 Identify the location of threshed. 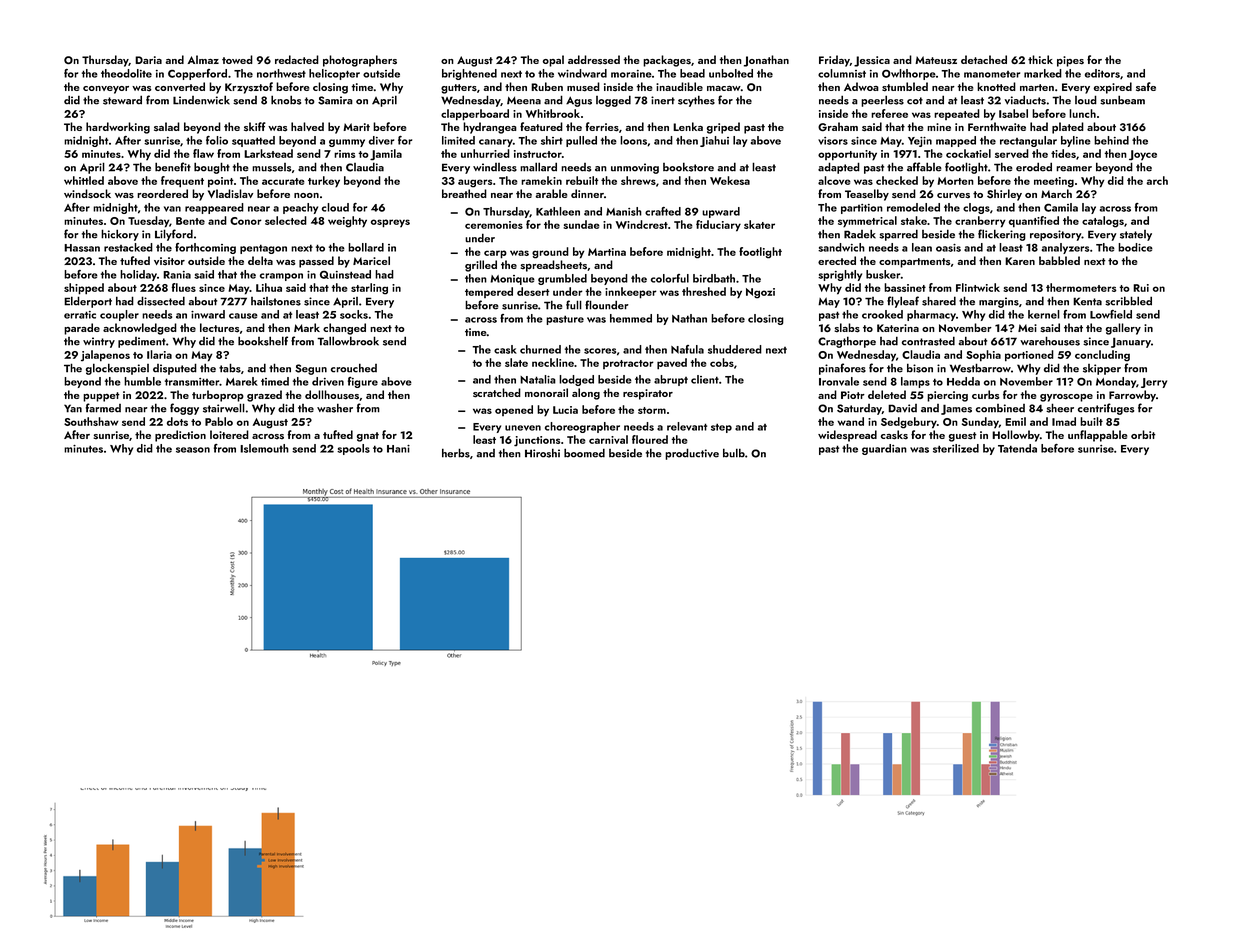
(704, 291).
